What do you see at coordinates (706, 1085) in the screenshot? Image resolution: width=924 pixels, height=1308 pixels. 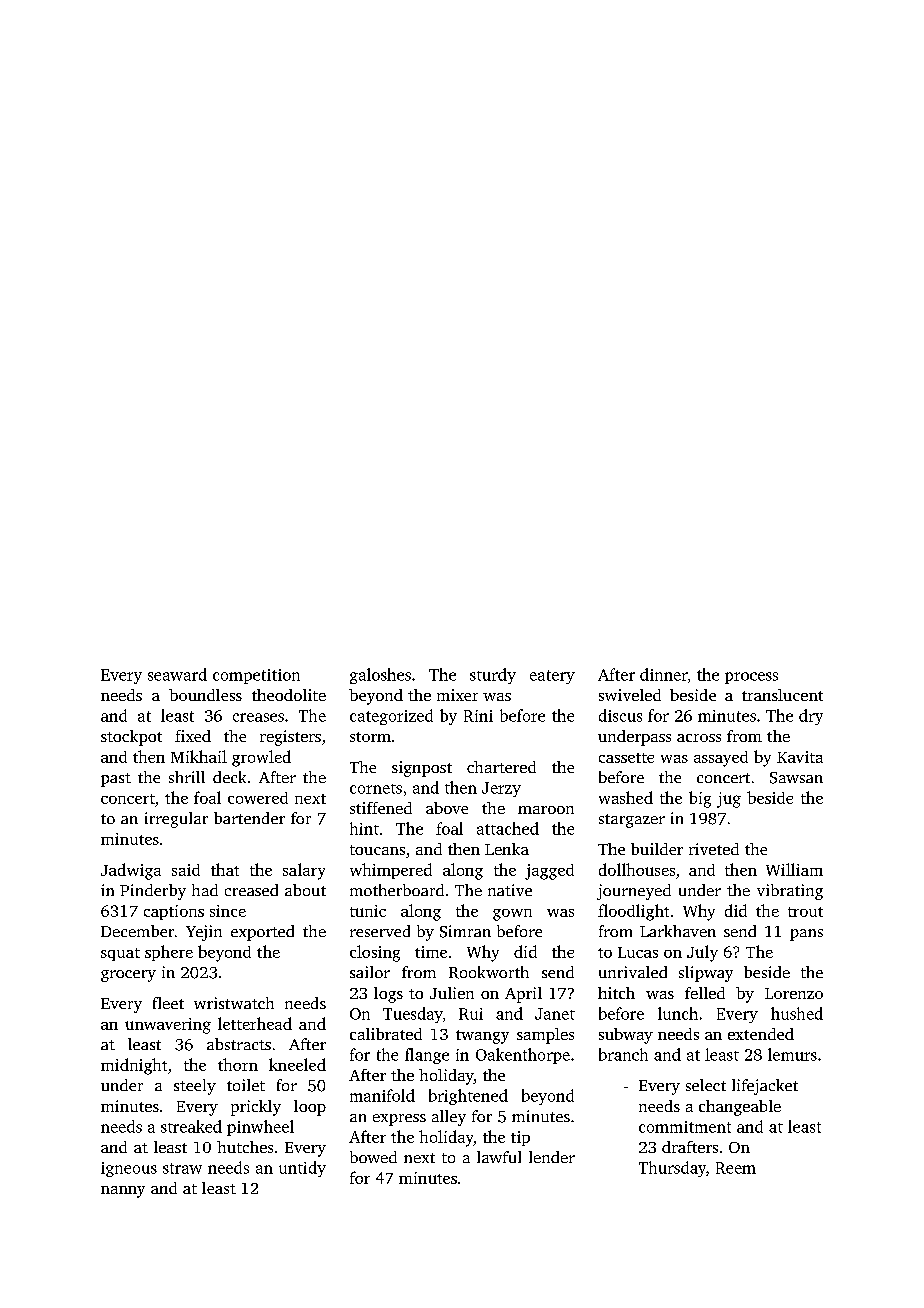 I see `select` at bounding box center [706, 1085].
